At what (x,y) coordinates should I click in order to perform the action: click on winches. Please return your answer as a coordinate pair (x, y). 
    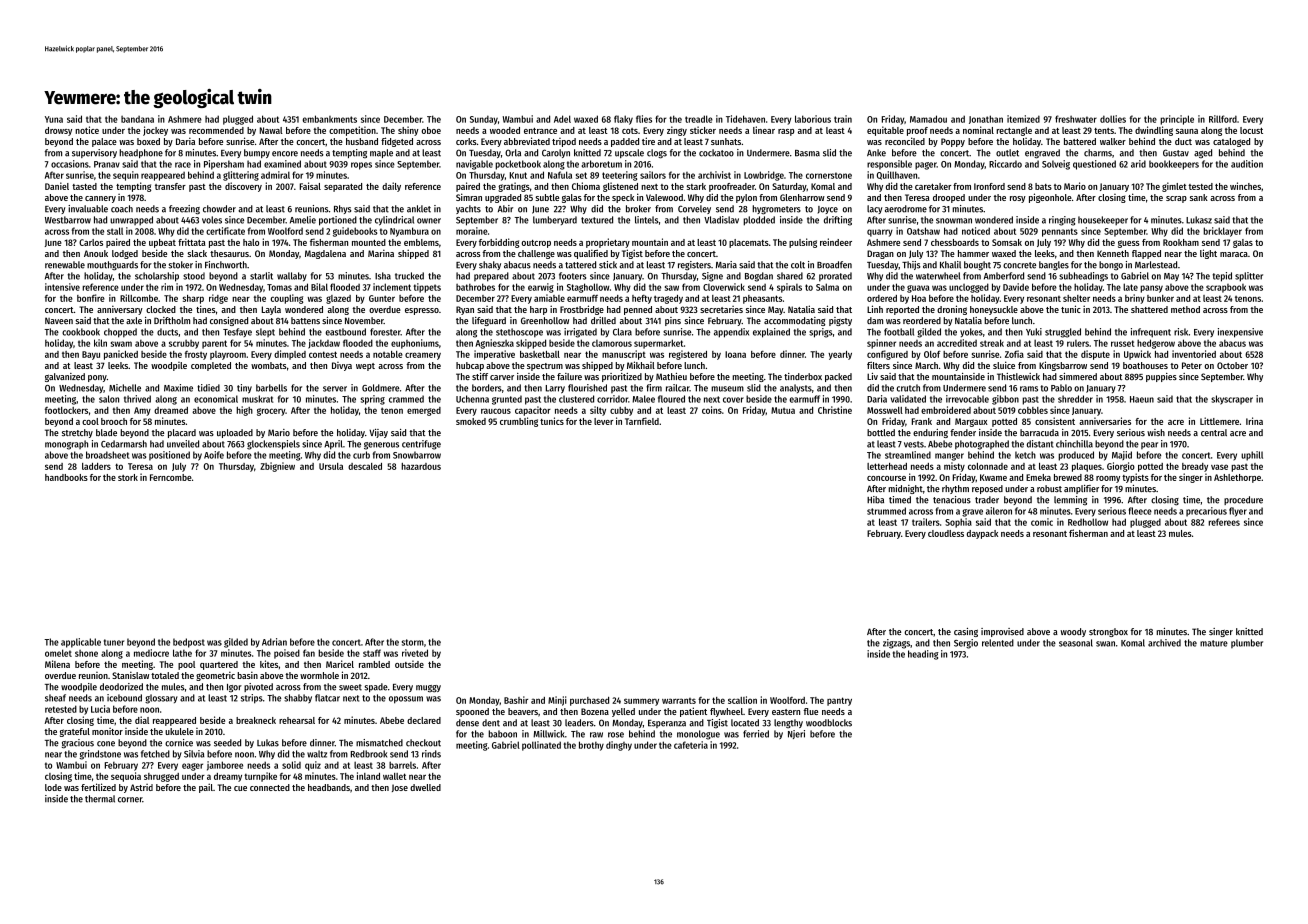
    Looking at the image, I should click on (1245, 186).
